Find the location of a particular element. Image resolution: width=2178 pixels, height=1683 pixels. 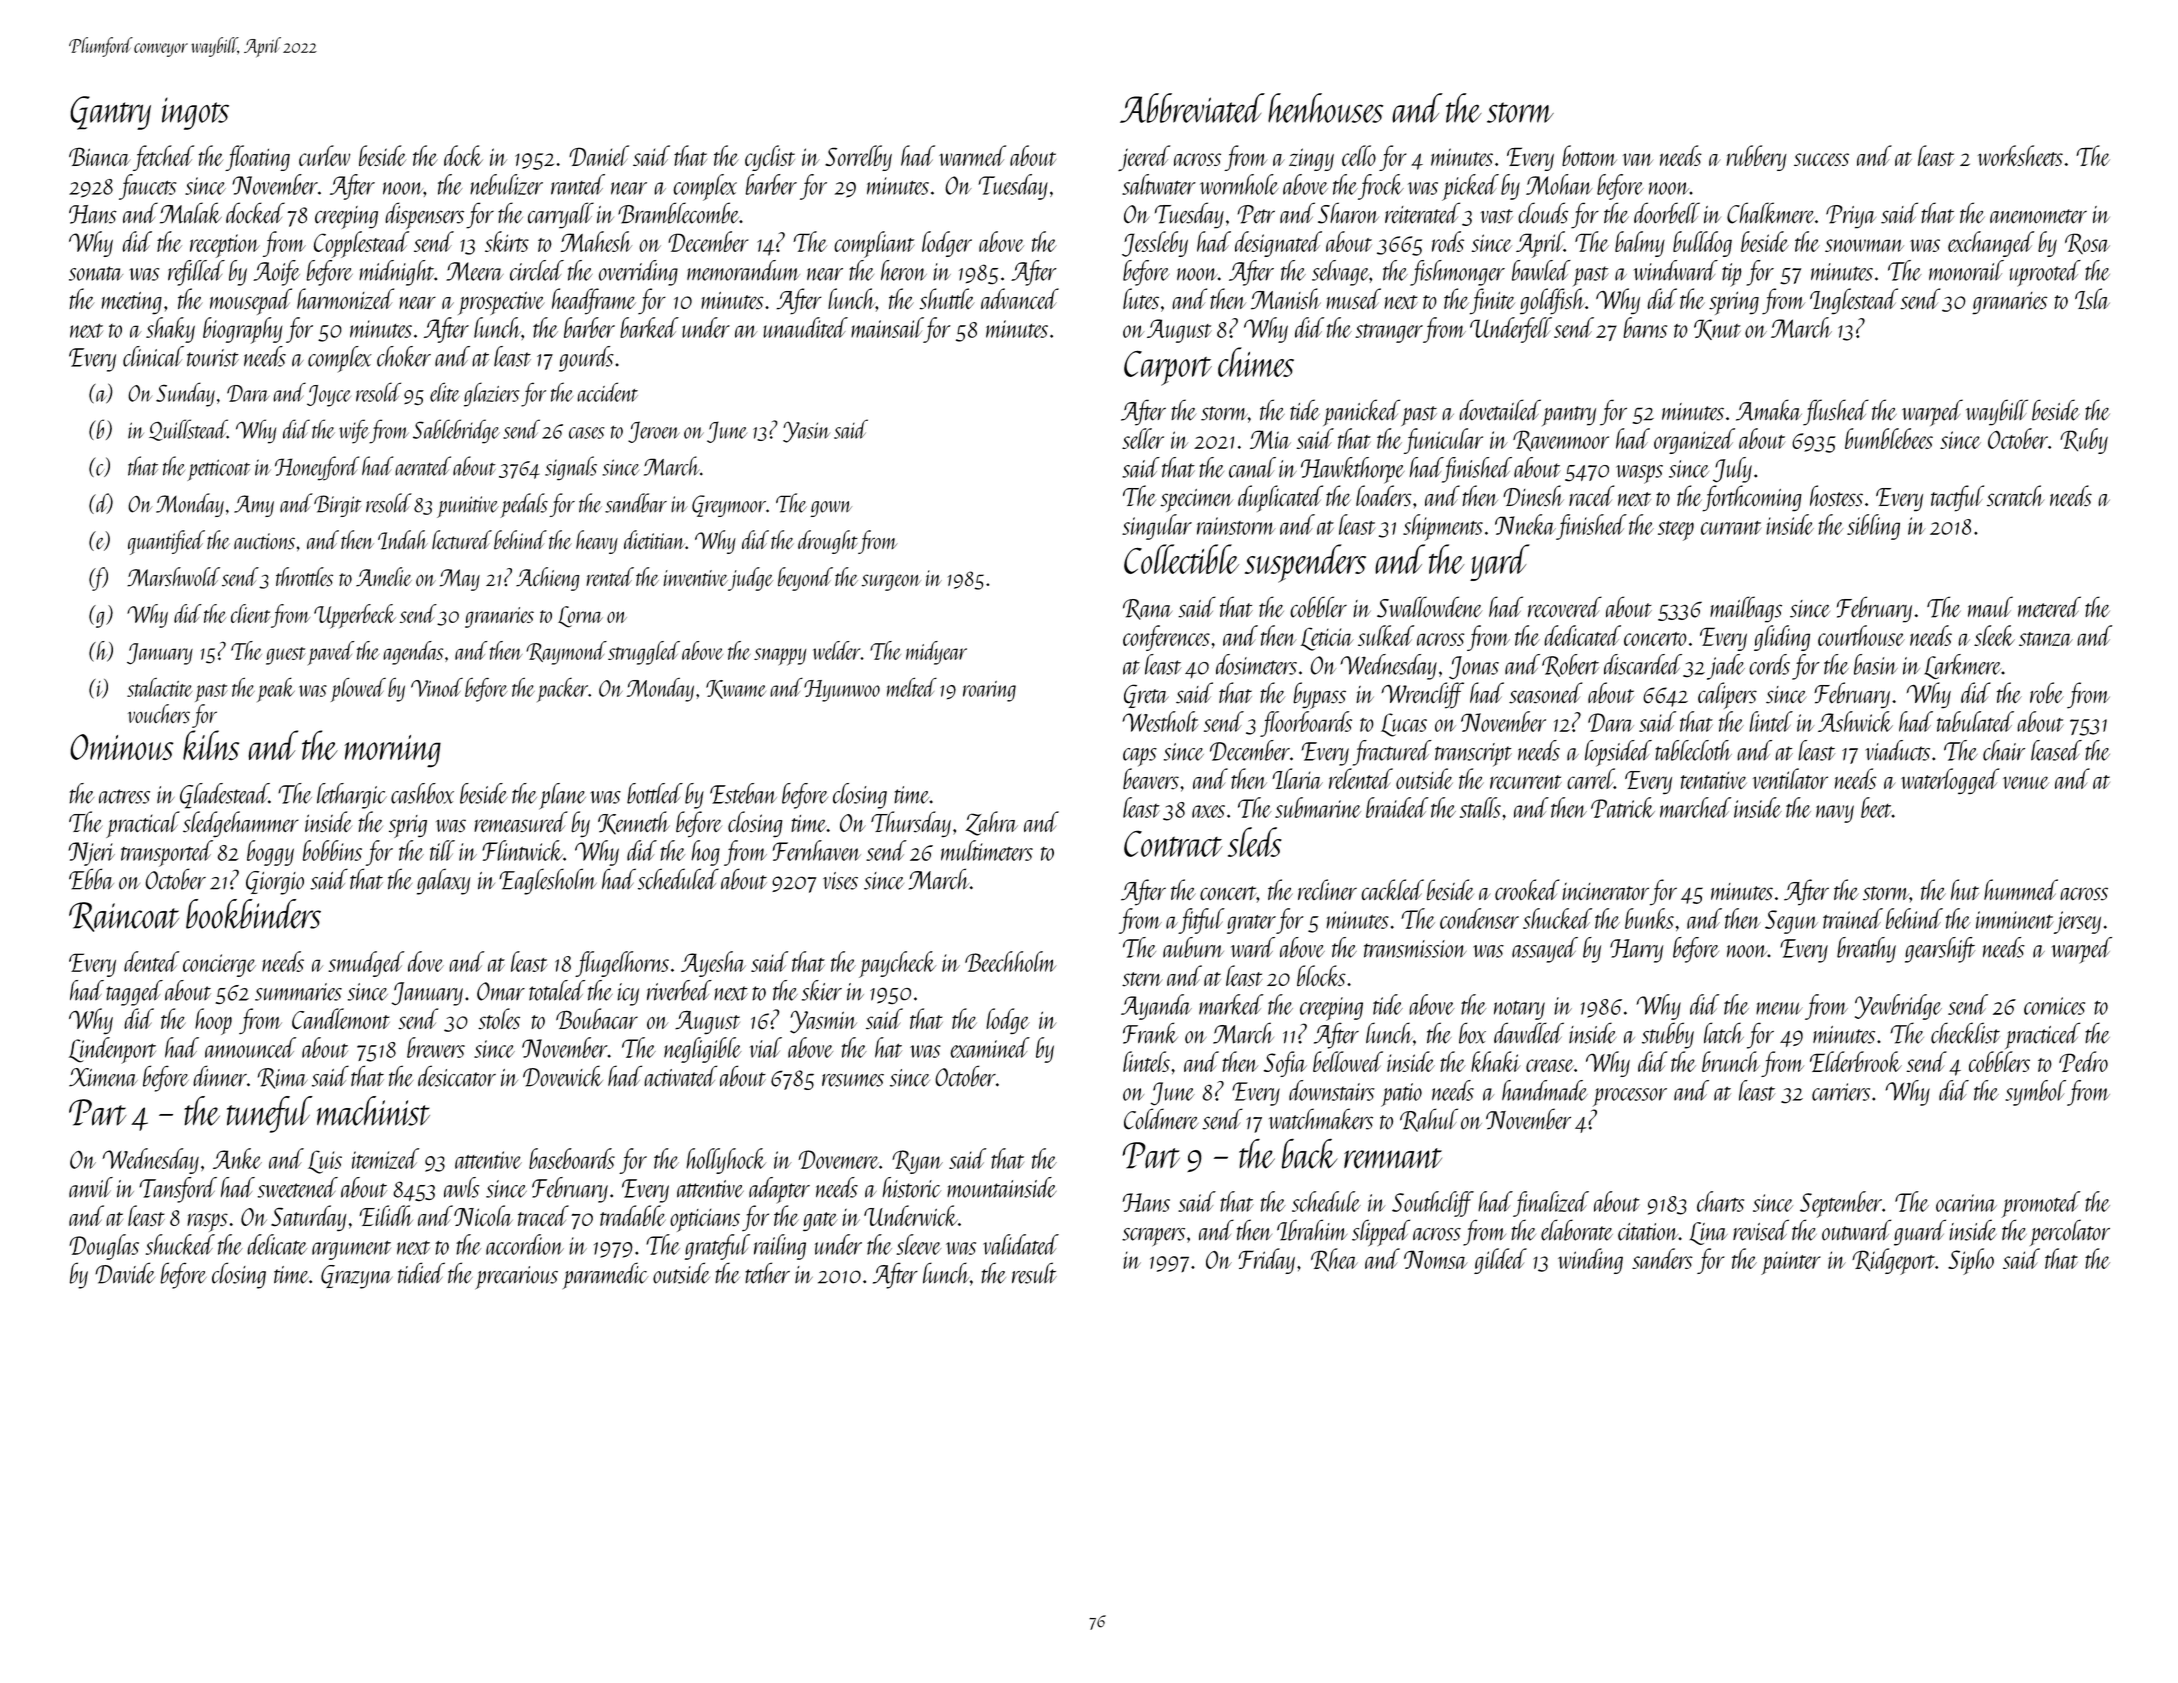

bellowed is located at coordinates (1348, 1061).
